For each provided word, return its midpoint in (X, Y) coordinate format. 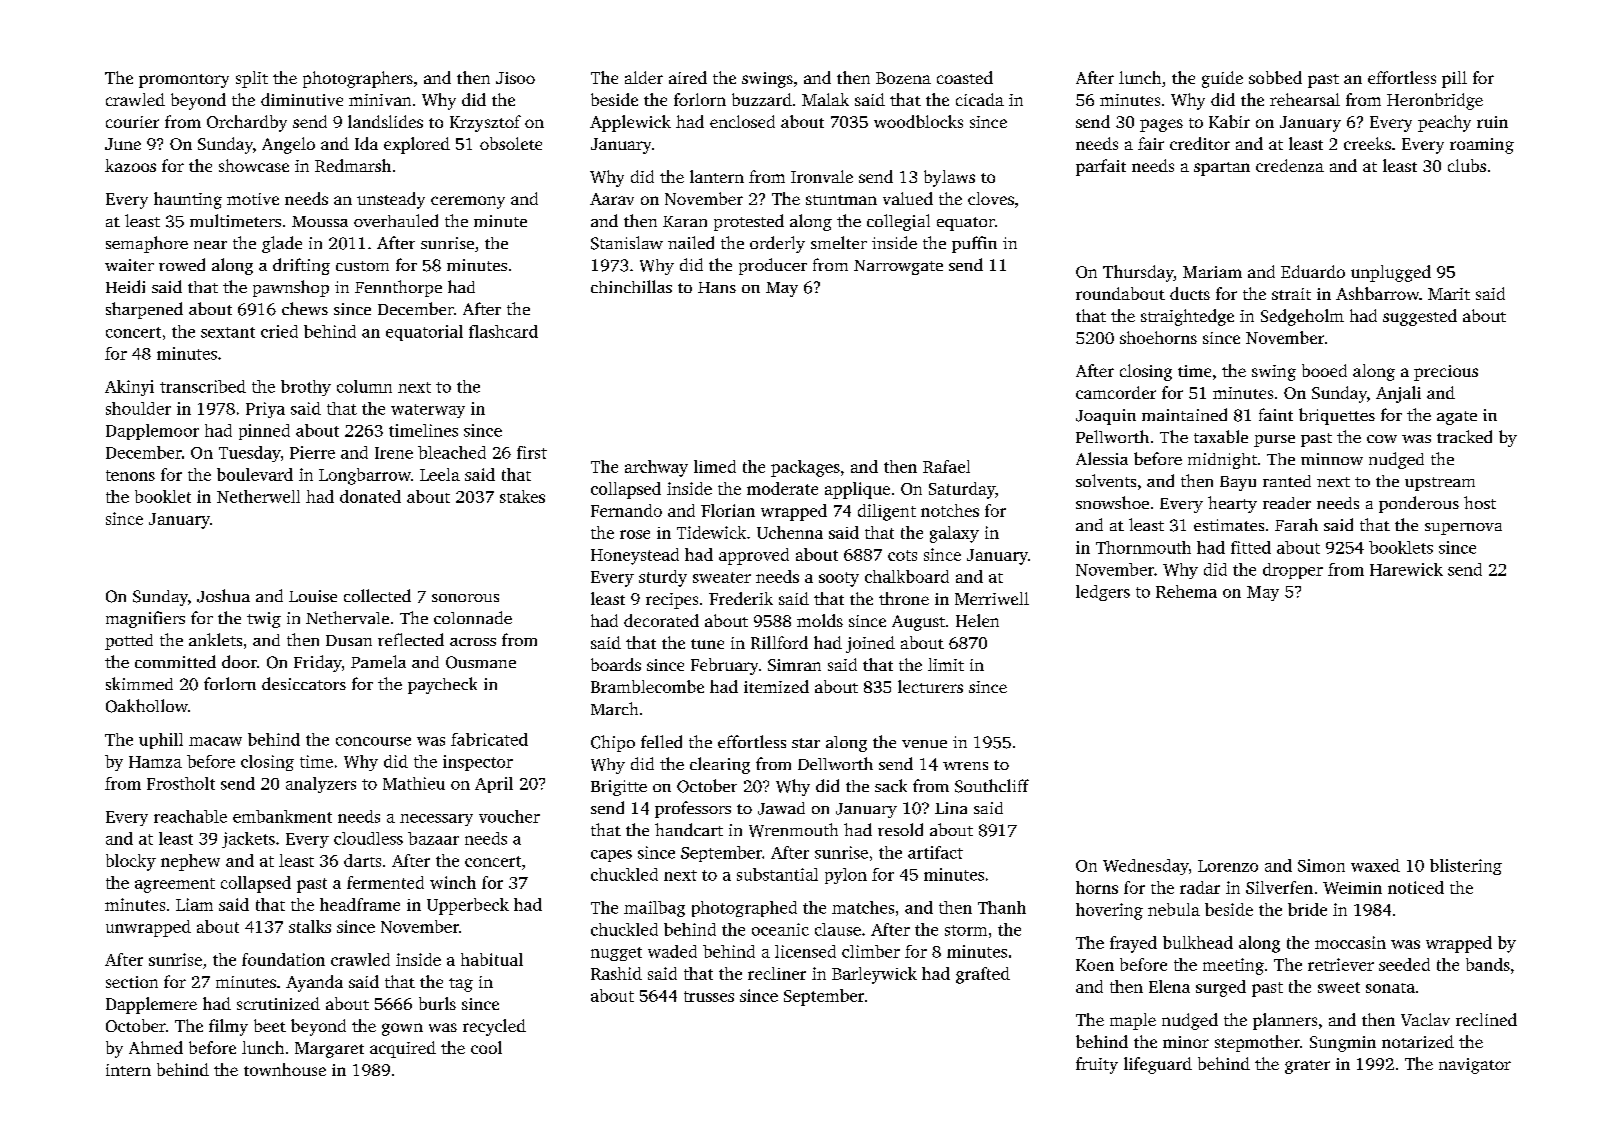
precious (1446, 373)
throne (904, 598)
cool (486, 1047)
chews (305, 308)
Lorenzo (1228, 866)
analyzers (321, 785)
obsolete (511, 143)
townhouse (285, 1069)
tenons (130, 475)
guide (1222, 79)
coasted (965, 77)
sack (891, 785)
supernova (1463, 529)
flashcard (503, 331)
